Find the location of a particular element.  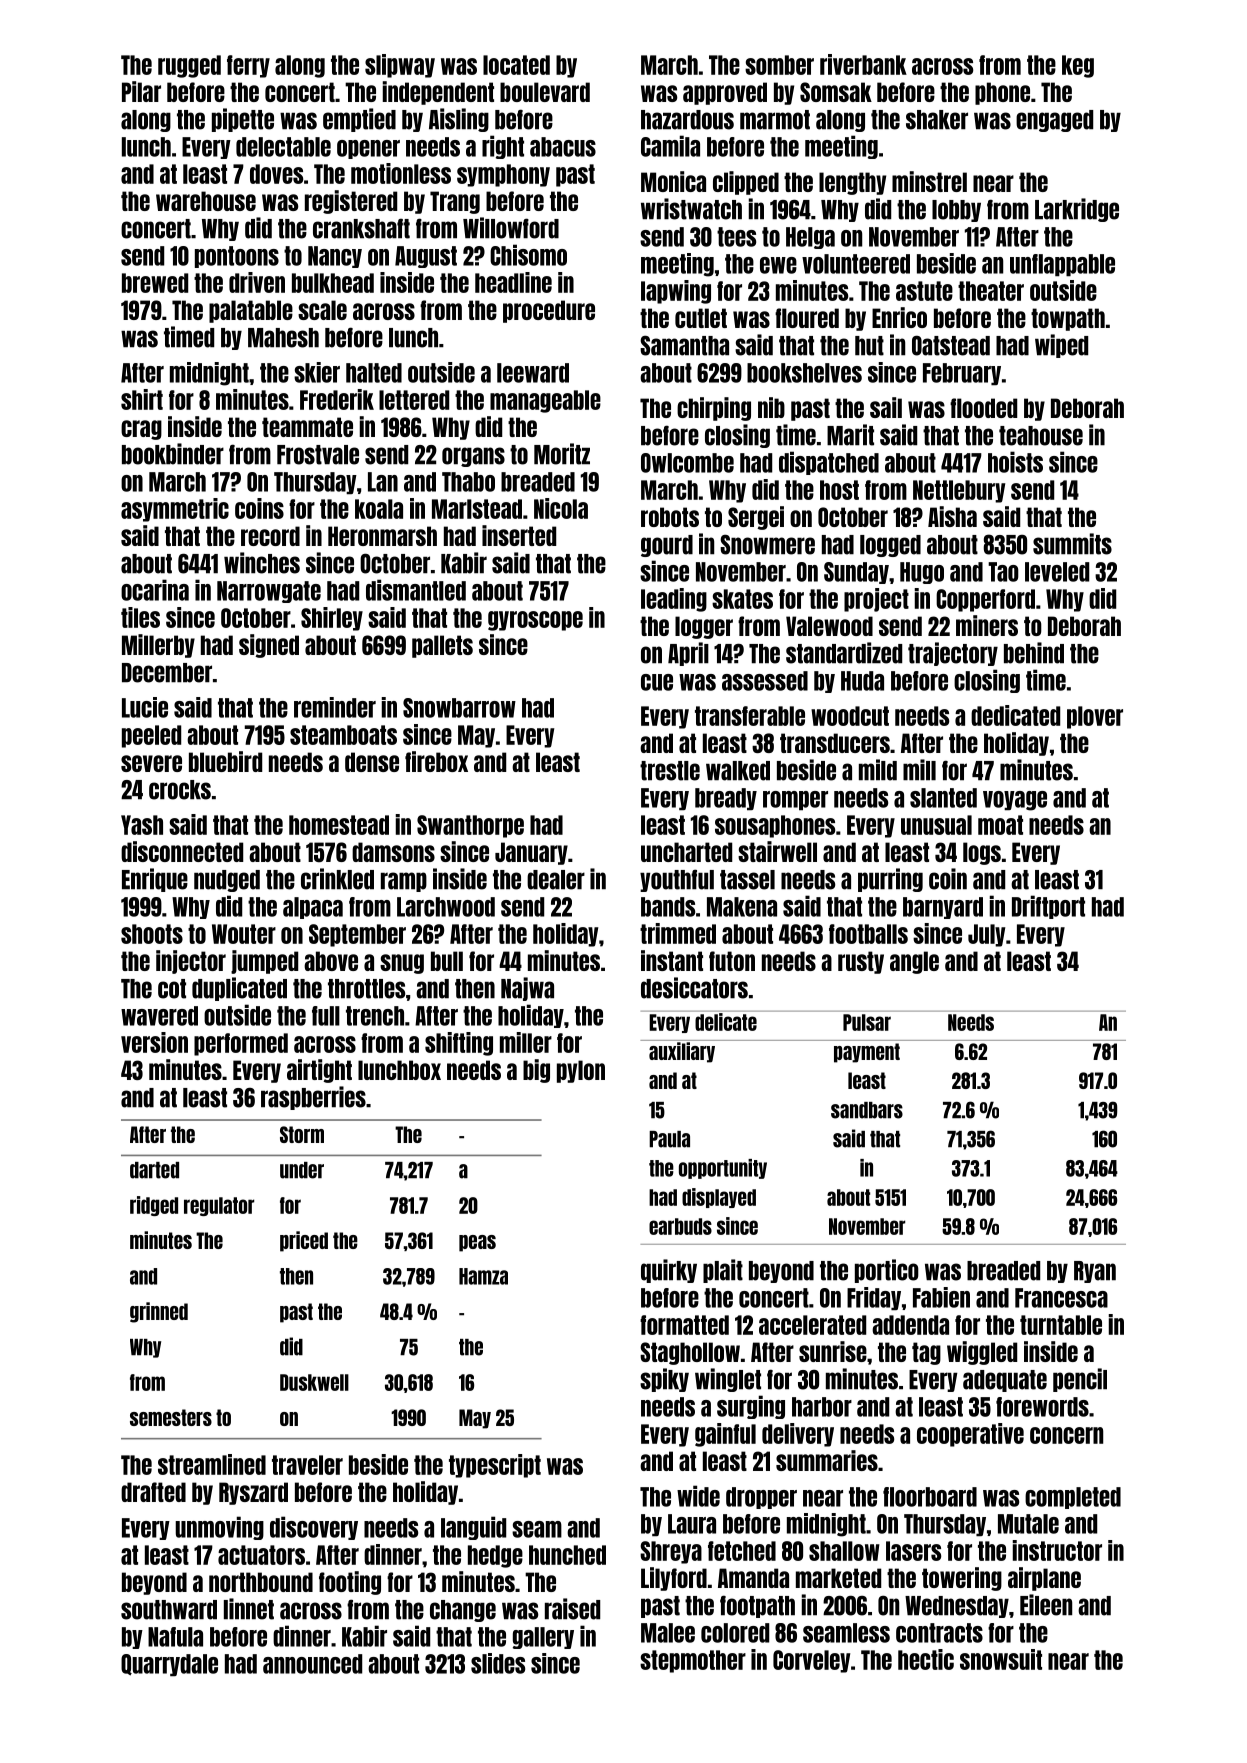

summits is located at coordinates (1072, 544).
